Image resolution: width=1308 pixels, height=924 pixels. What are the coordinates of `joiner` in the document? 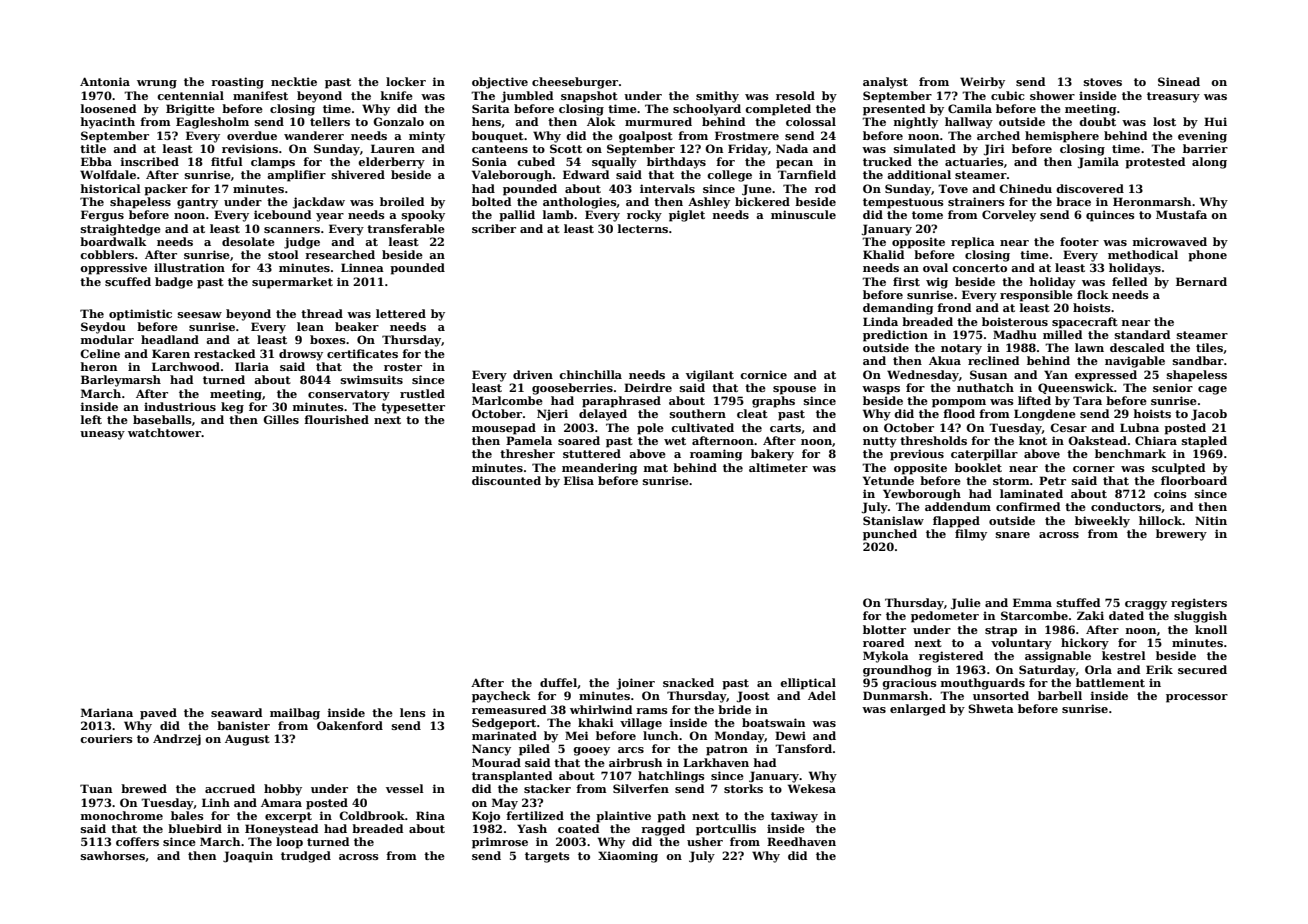 It's located at (635, 684).
